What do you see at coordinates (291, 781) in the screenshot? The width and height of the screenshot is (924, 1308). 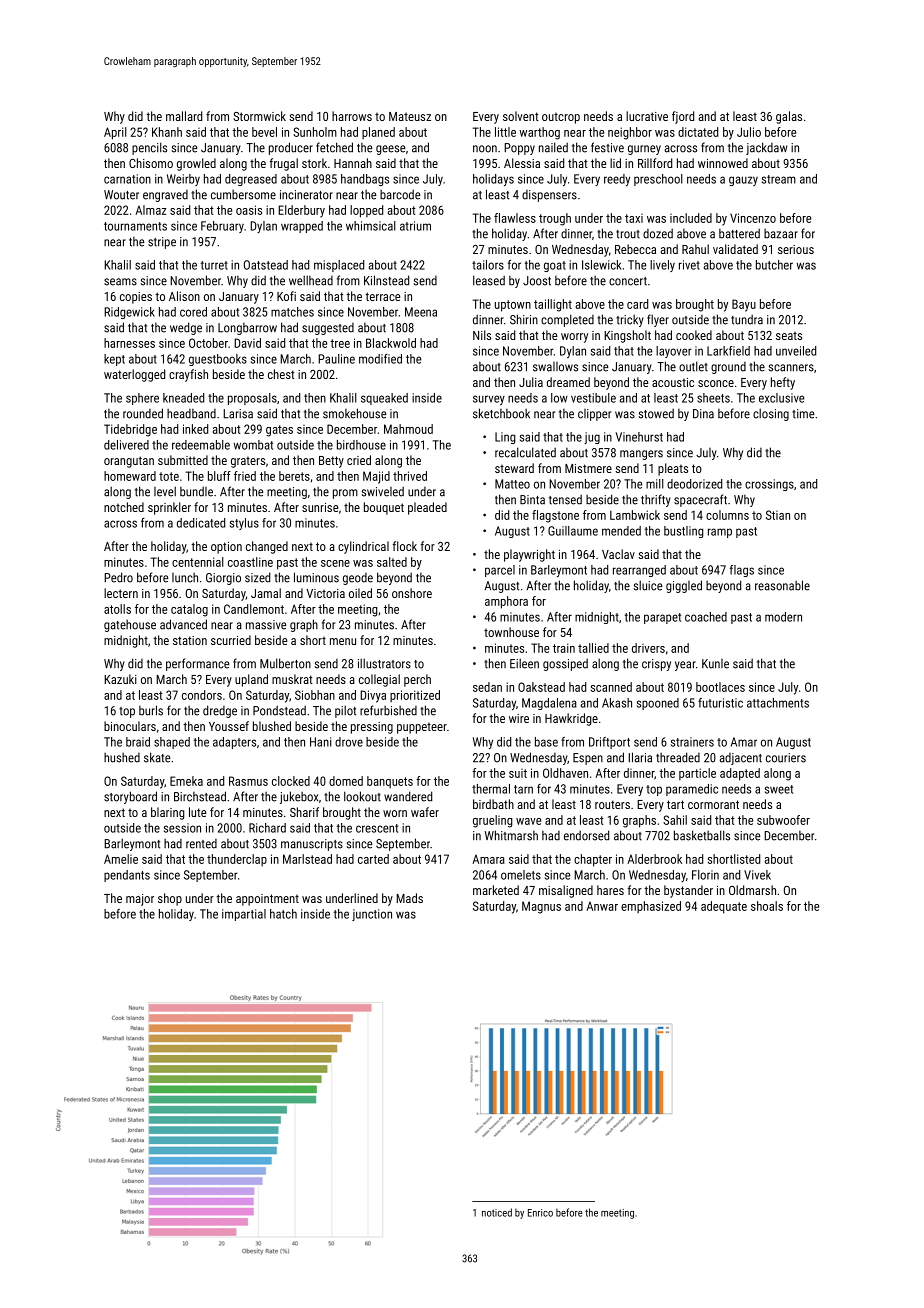 I see `clocked` at bounding box center [291, 781].
